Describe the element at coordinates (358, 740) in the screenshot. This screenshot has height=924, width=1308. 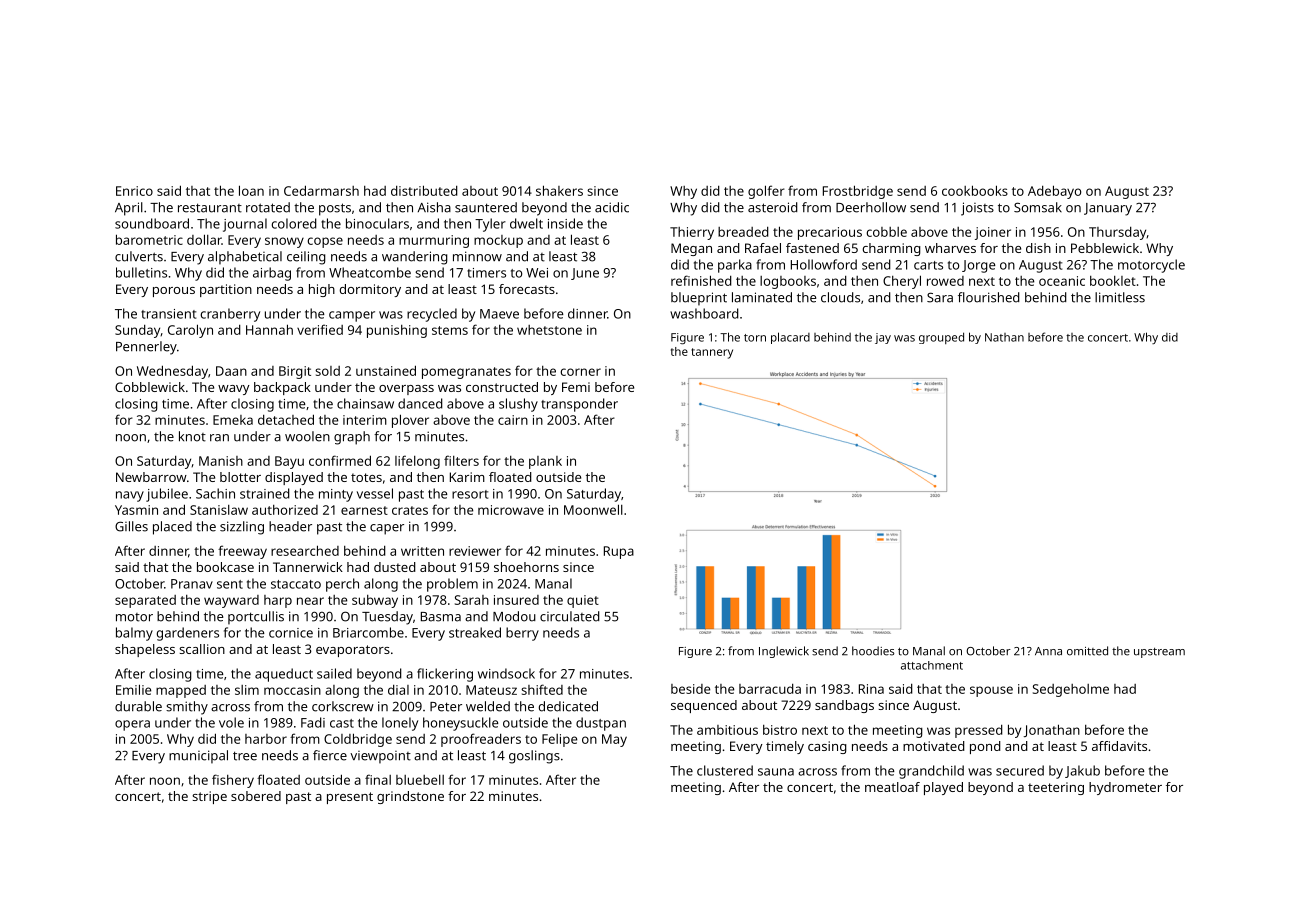
I see `Coldbridge` at that location.
